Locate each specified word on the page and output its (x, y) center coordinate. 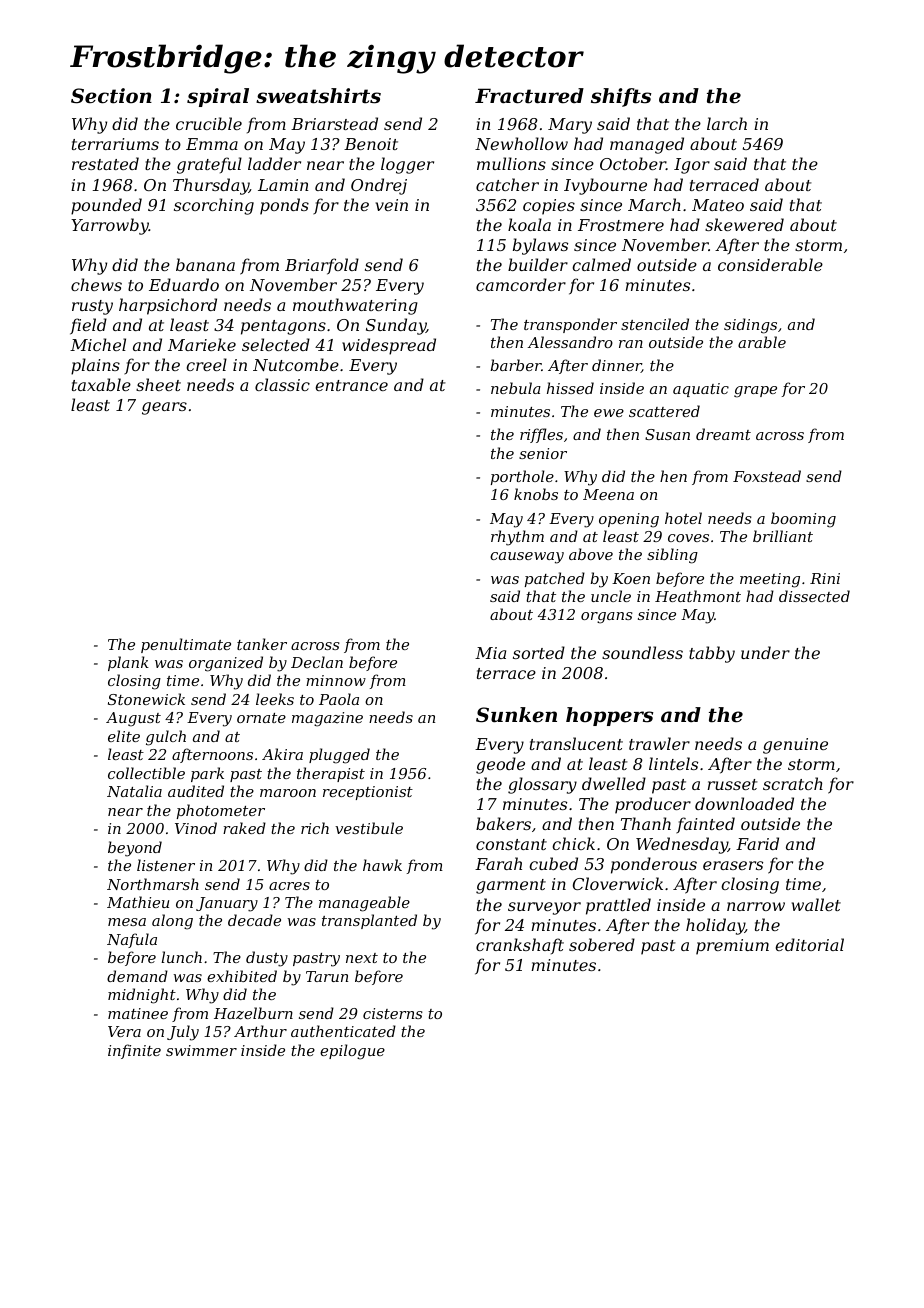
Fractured (529, 96)
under (765, 652)
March (654, 204)
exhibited (242, 976)
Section (111, 96)
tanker (262, 644)
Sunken (516, 715)
